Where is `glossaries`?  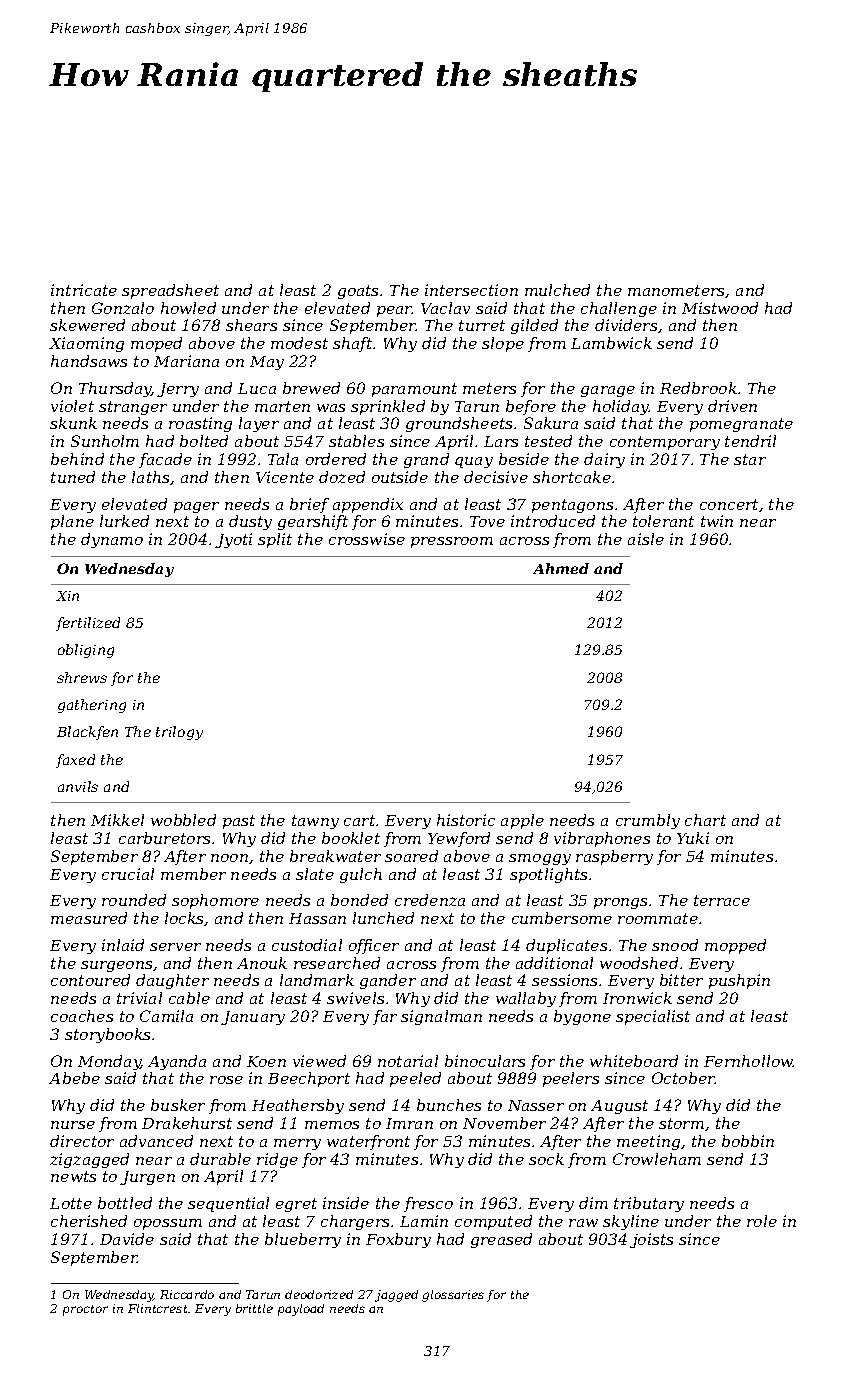 glossaries is located at coordinates (453, 1296).
